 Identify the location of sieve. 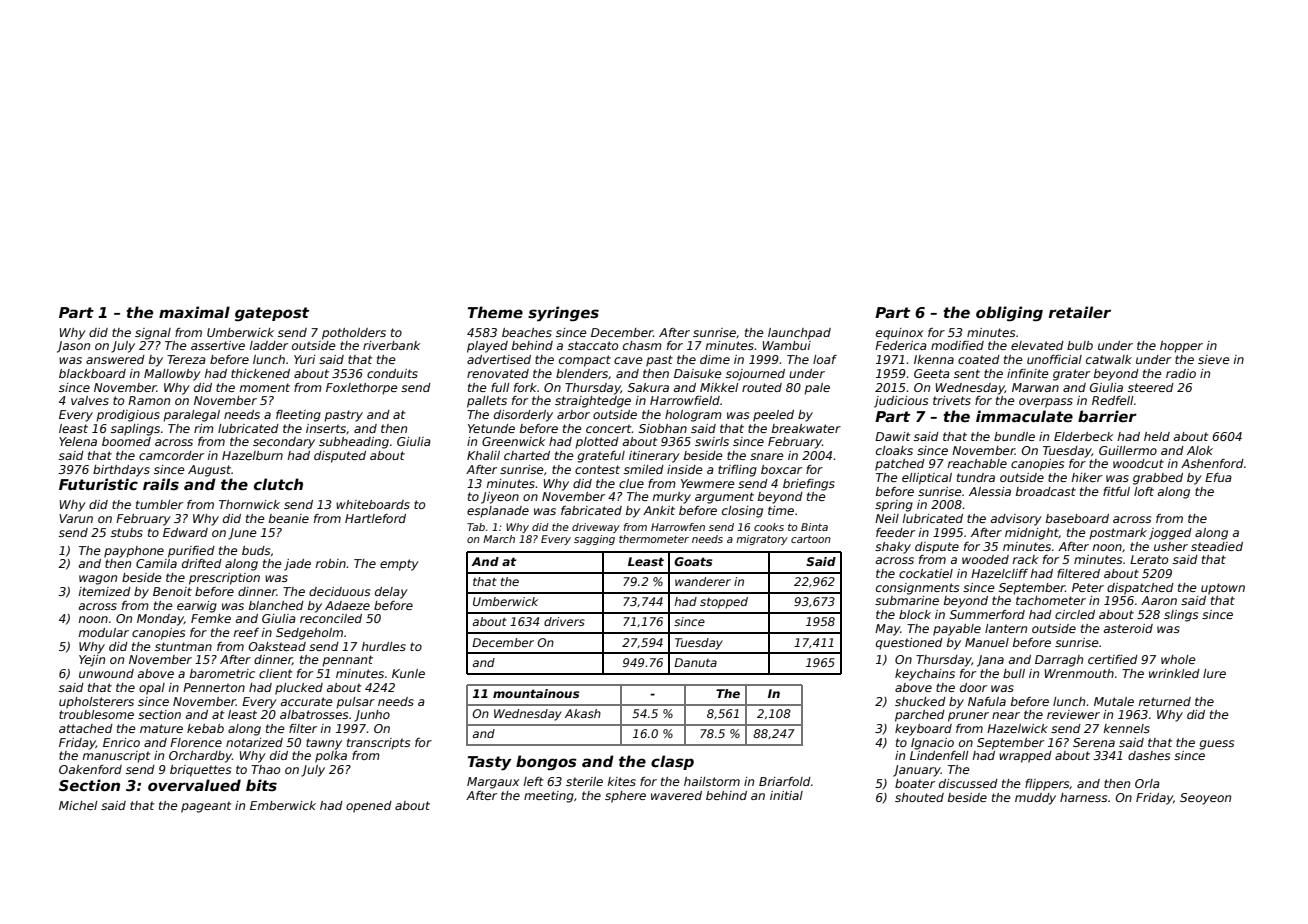
(1214, 359).
